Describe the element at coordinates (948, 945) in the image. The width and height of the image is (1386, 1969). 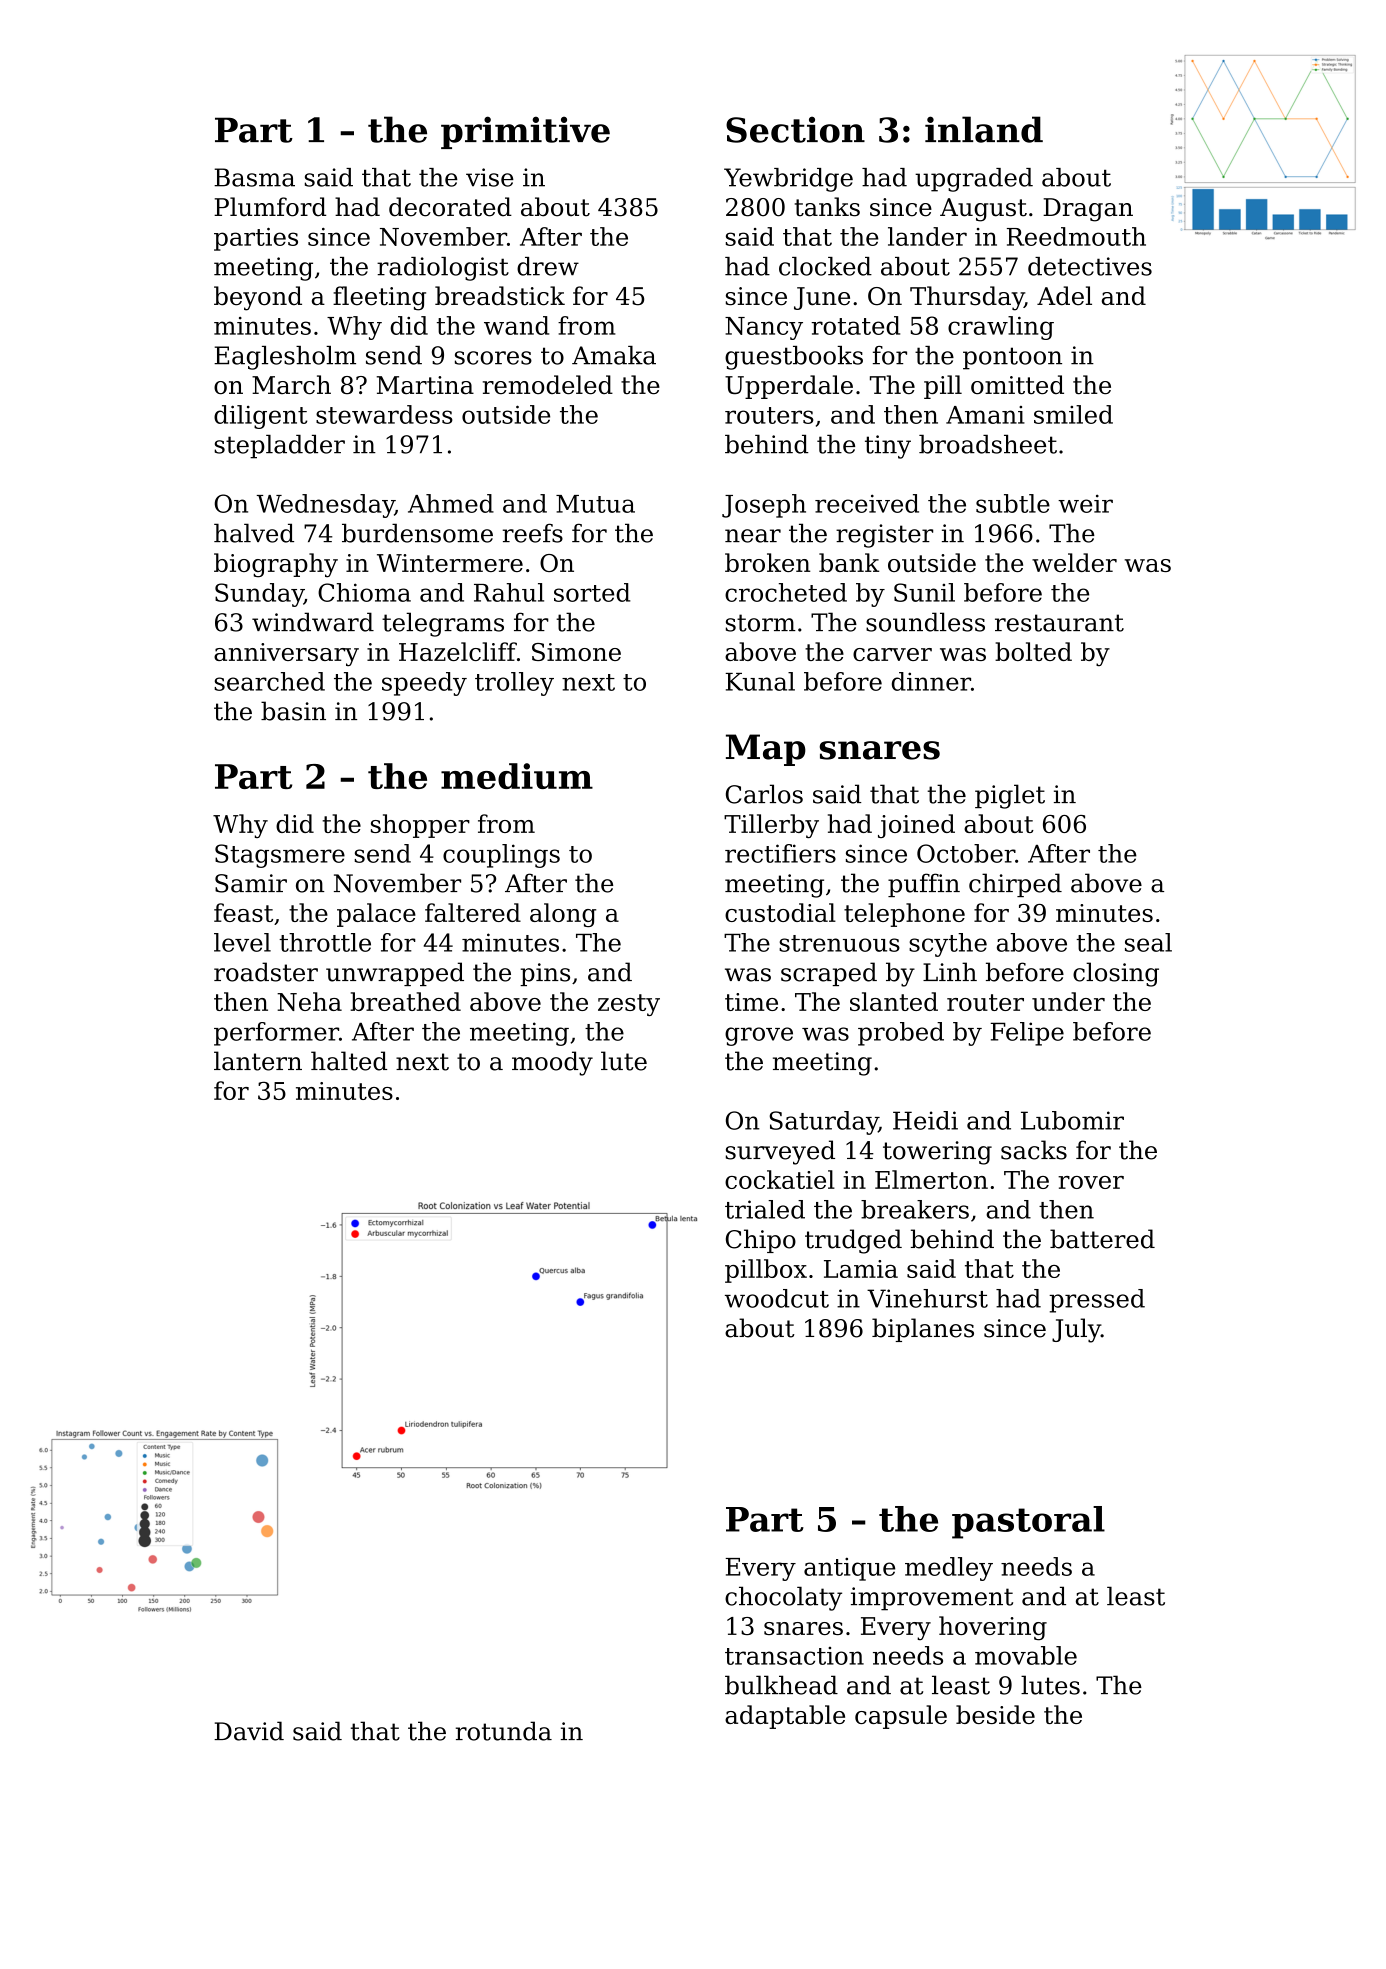
I see `scythe` at that location.
